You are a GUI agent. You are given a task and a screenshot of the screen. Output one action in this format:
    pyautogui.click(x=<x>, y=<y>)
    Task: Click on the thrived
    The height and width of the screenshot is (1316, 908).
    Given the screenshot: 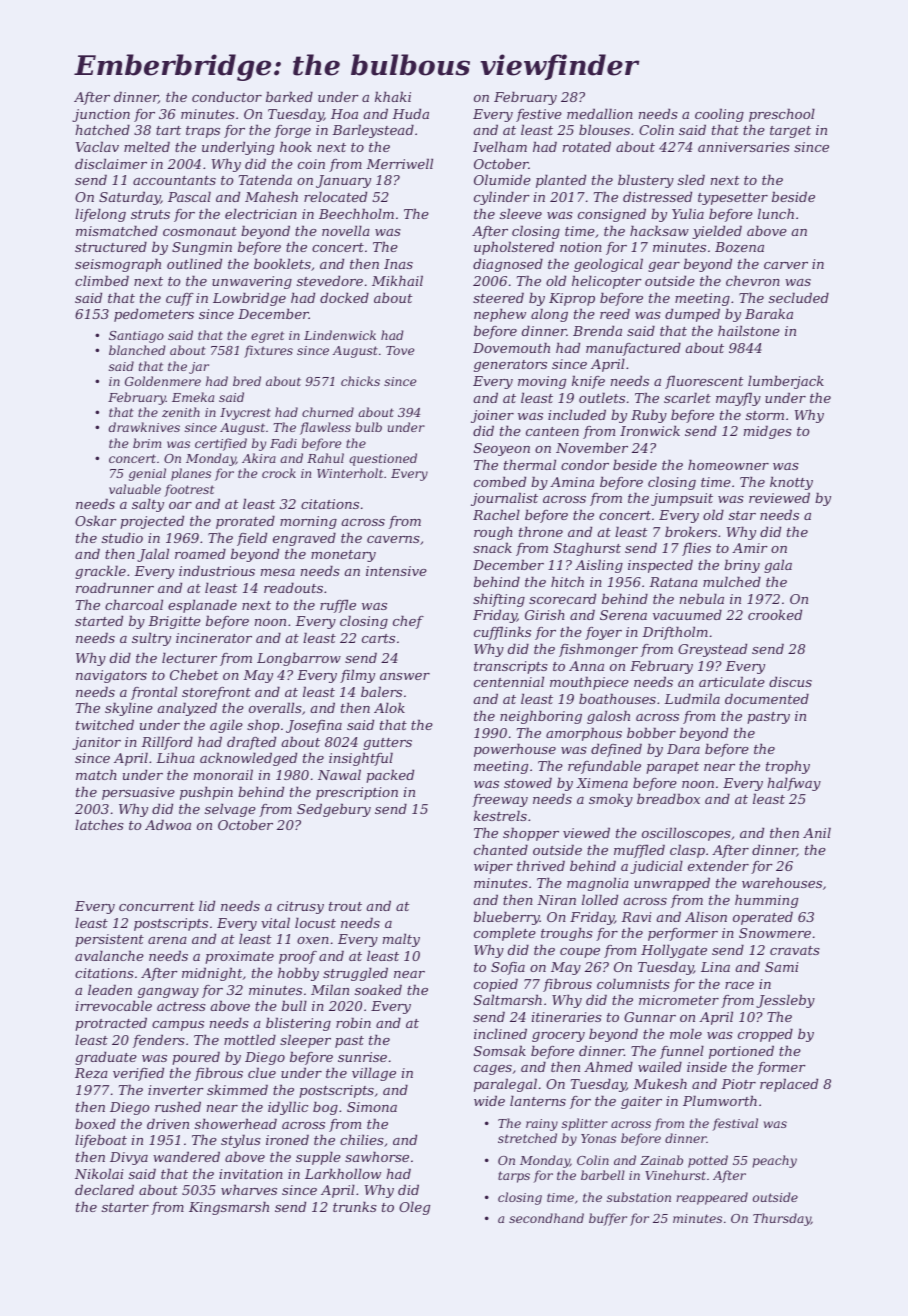 What is the action you would take?
    pyautogui.click(x=541, y=865)
